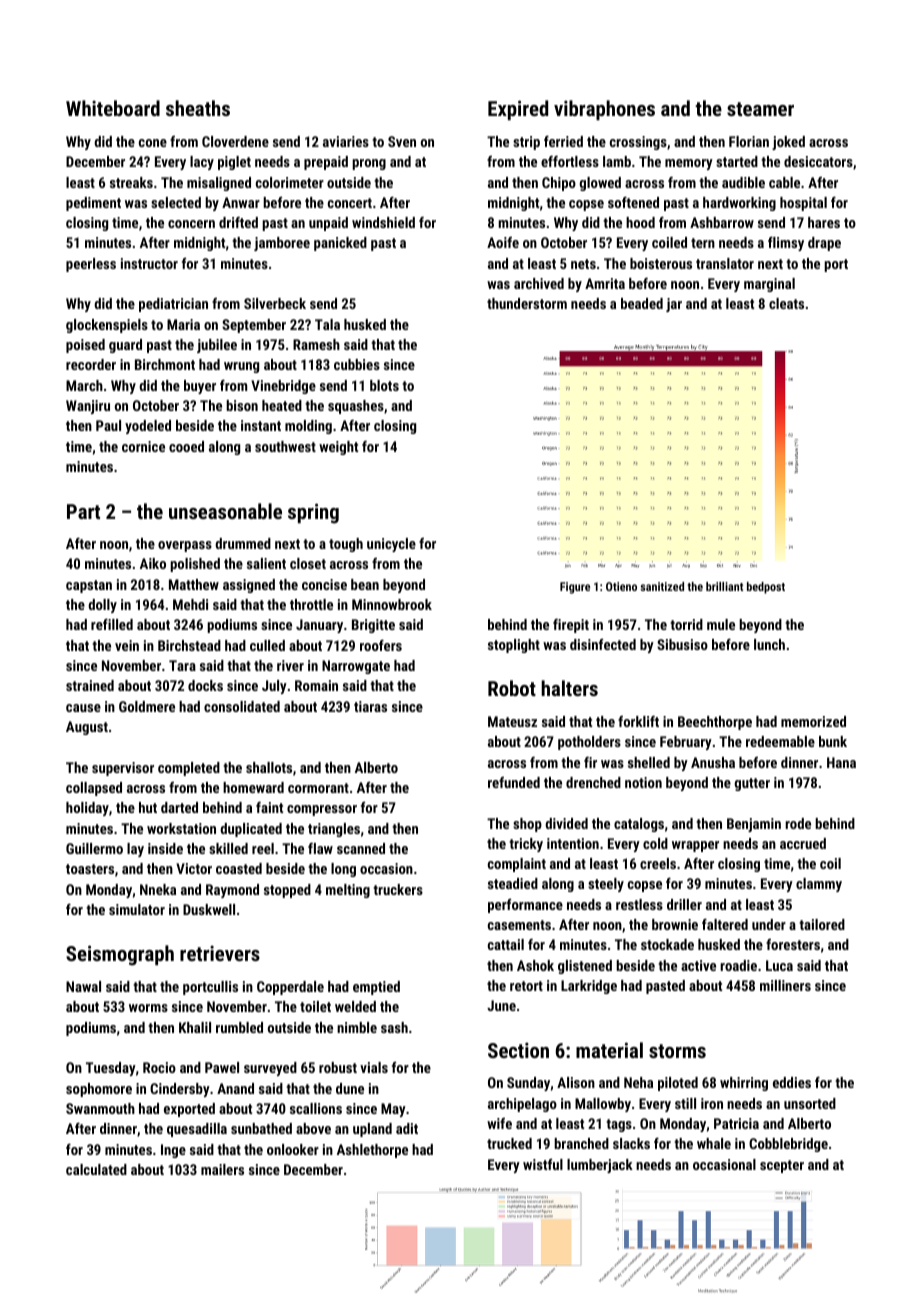 This screenshot has height=1314, width=924. Describe the element at coordinates (543, 1164) in the screenshot. I see `wistful` at that location.
